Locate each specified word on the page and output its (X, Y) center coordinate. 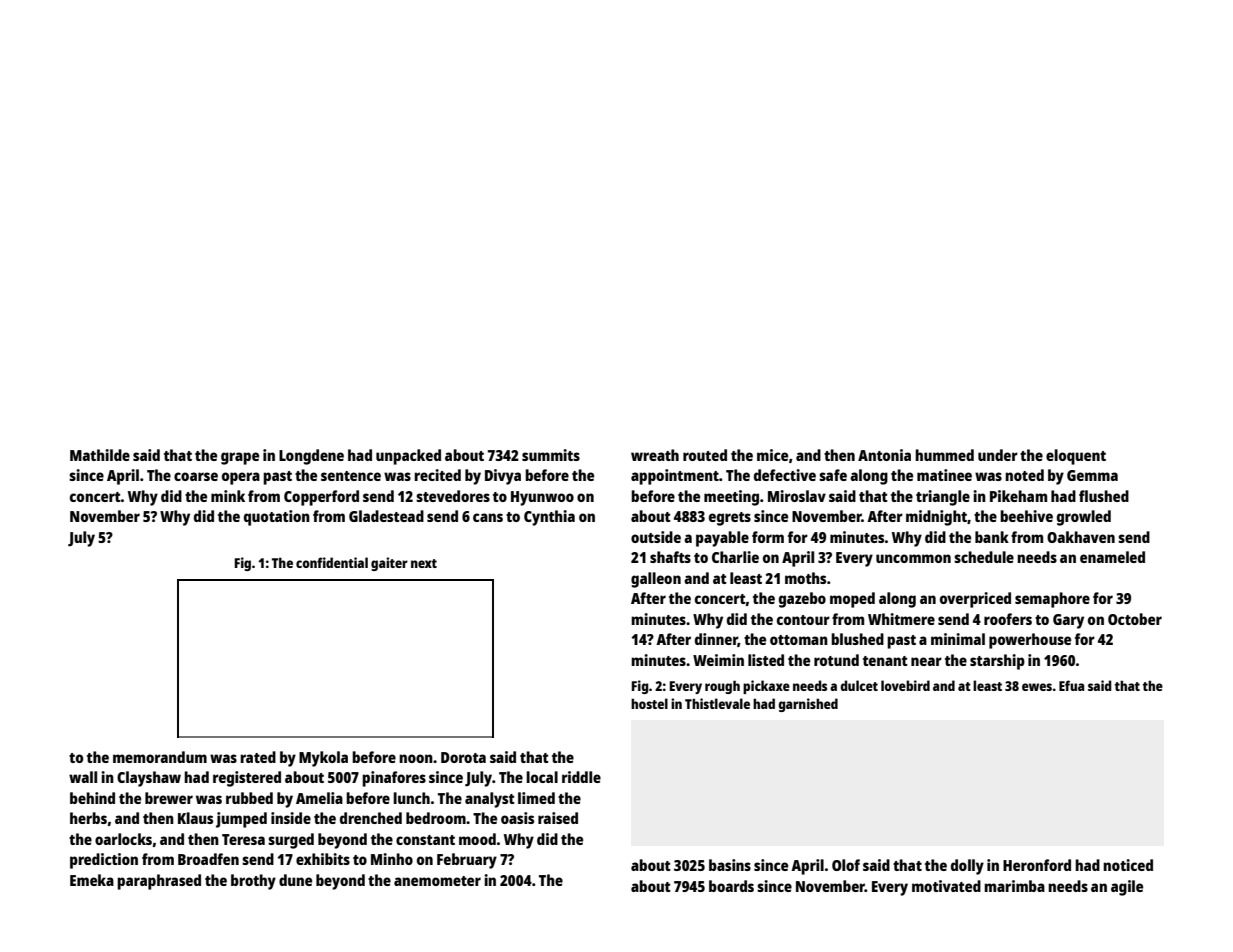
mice (772, 455)
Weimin (718, 660)
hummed (944, 455)
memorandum (160, 757)
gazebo (802, 600)
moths (805, 578)
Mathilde (100, 455)
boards (731, 886)
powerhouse (1030, 641)
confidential (332, 562)
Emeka (92, 880)
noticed (1128, 865)
